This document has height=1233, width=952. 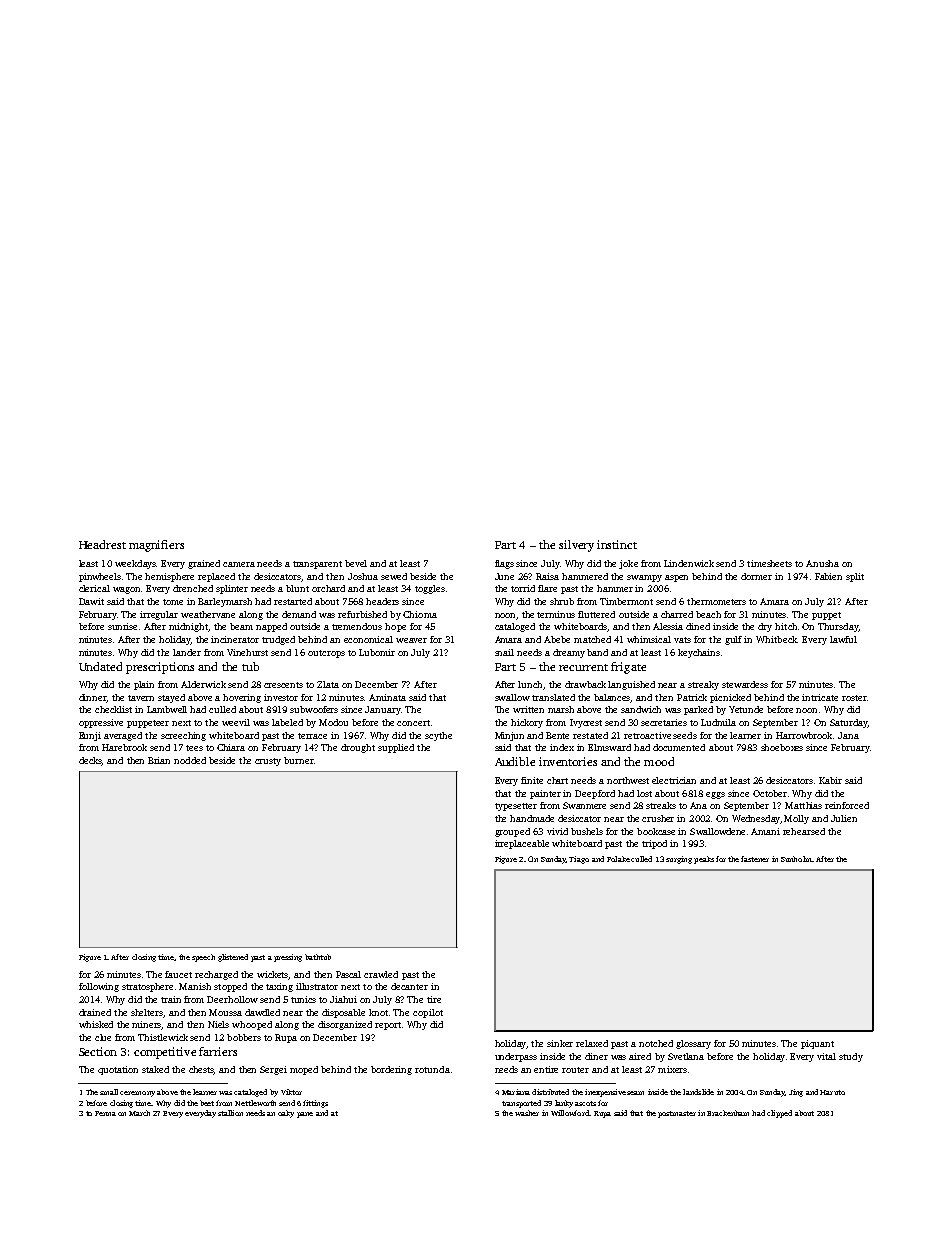 What do you see at coordinates (765, 831) in the document?
I see `Amani` at bounding box center [765, 831].
